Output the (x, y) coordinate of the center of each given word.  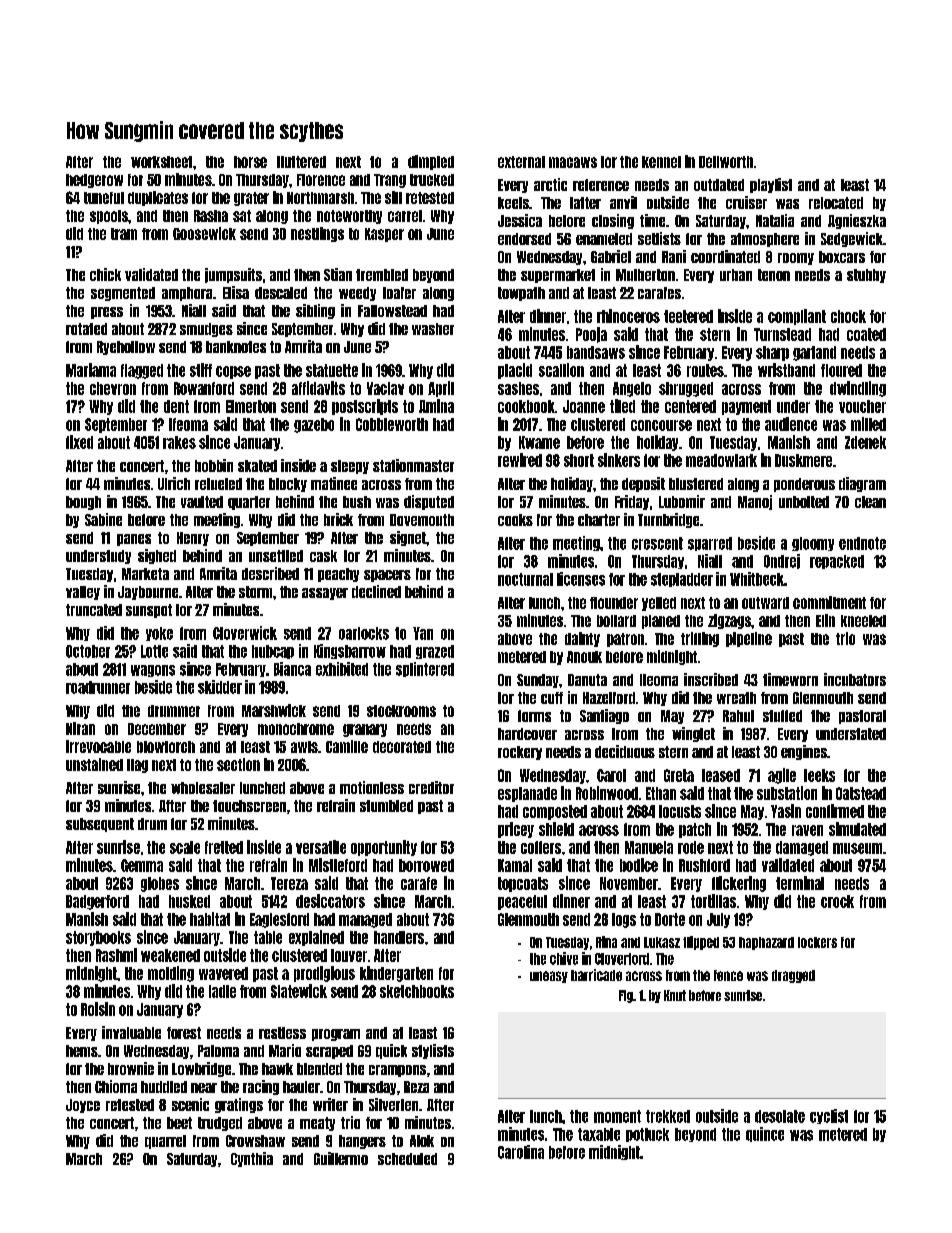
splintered (425, 669)
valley (83, 593)
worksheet (161, 162)
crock (837, 901)
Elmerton (251, 406)
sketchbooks (417, 991)
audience (791, 424)
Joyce (83, 1106)
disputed (429, 502)
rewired (520, 460)
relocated (836, 203)
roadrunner (98, 687)
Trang (390, 181)
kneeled (863, 621)
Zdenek (865, 442)
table (268, 937)
